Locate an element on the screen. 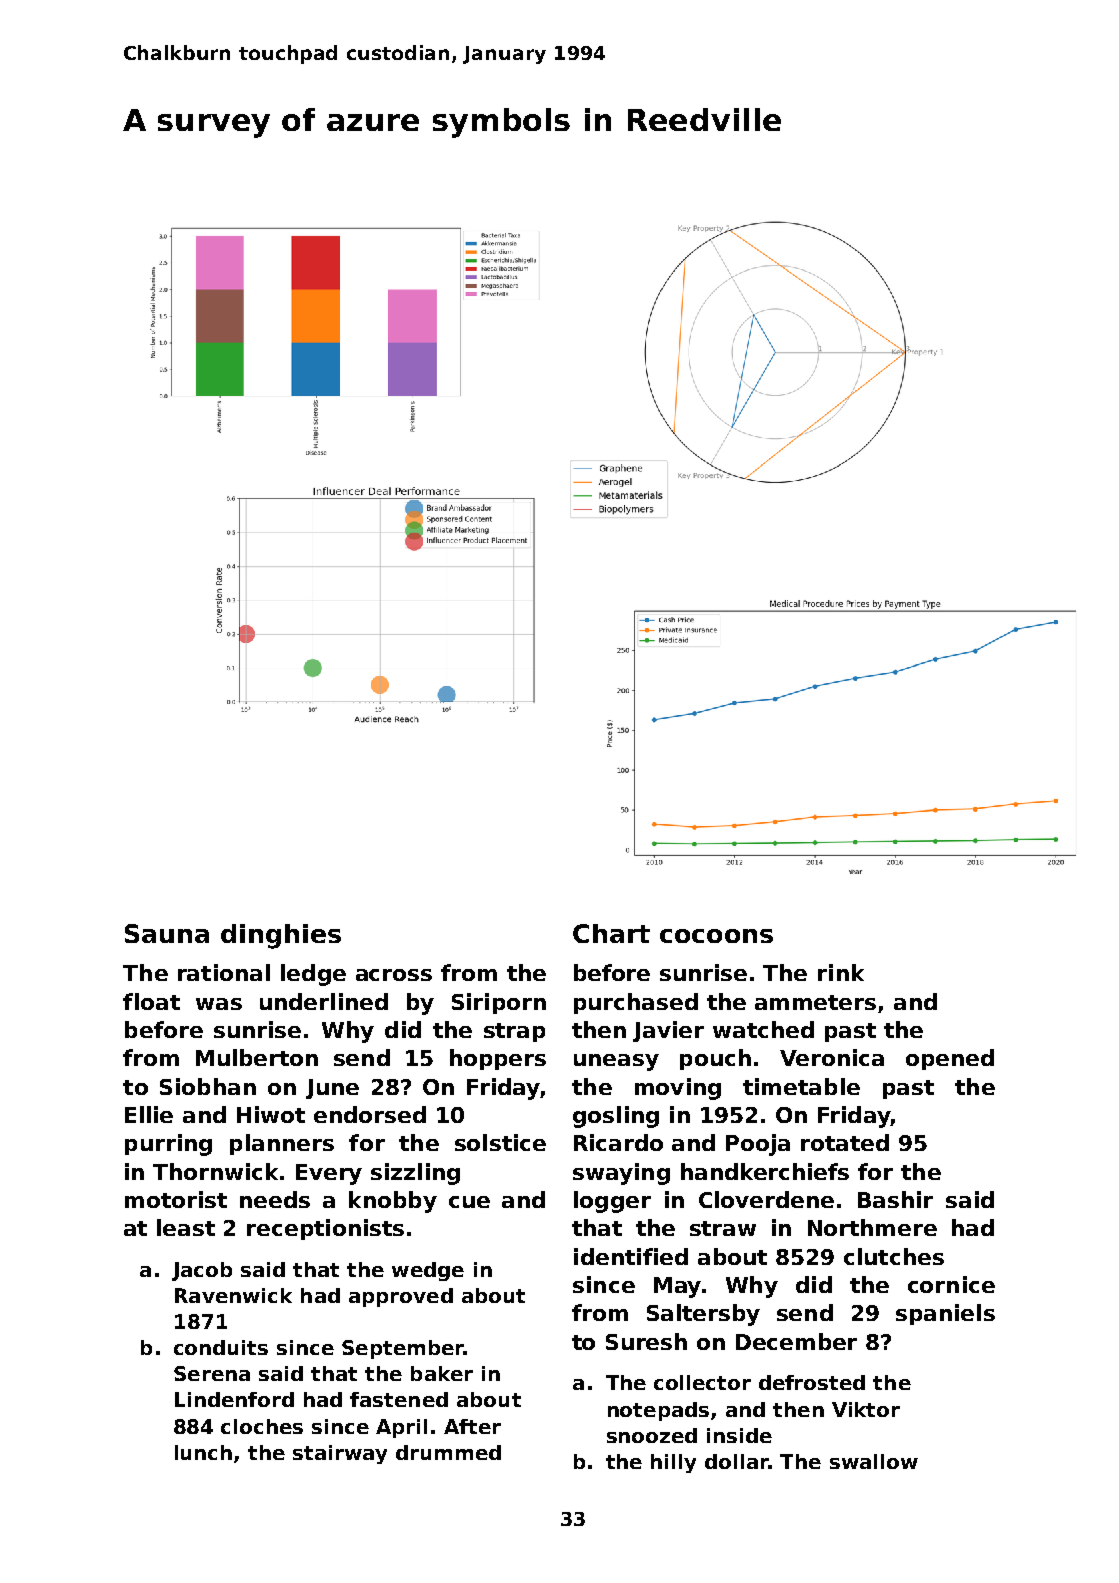 This screenshot has height=1583, width=1119. Mulberton is located at coordinates (257, 1057).
